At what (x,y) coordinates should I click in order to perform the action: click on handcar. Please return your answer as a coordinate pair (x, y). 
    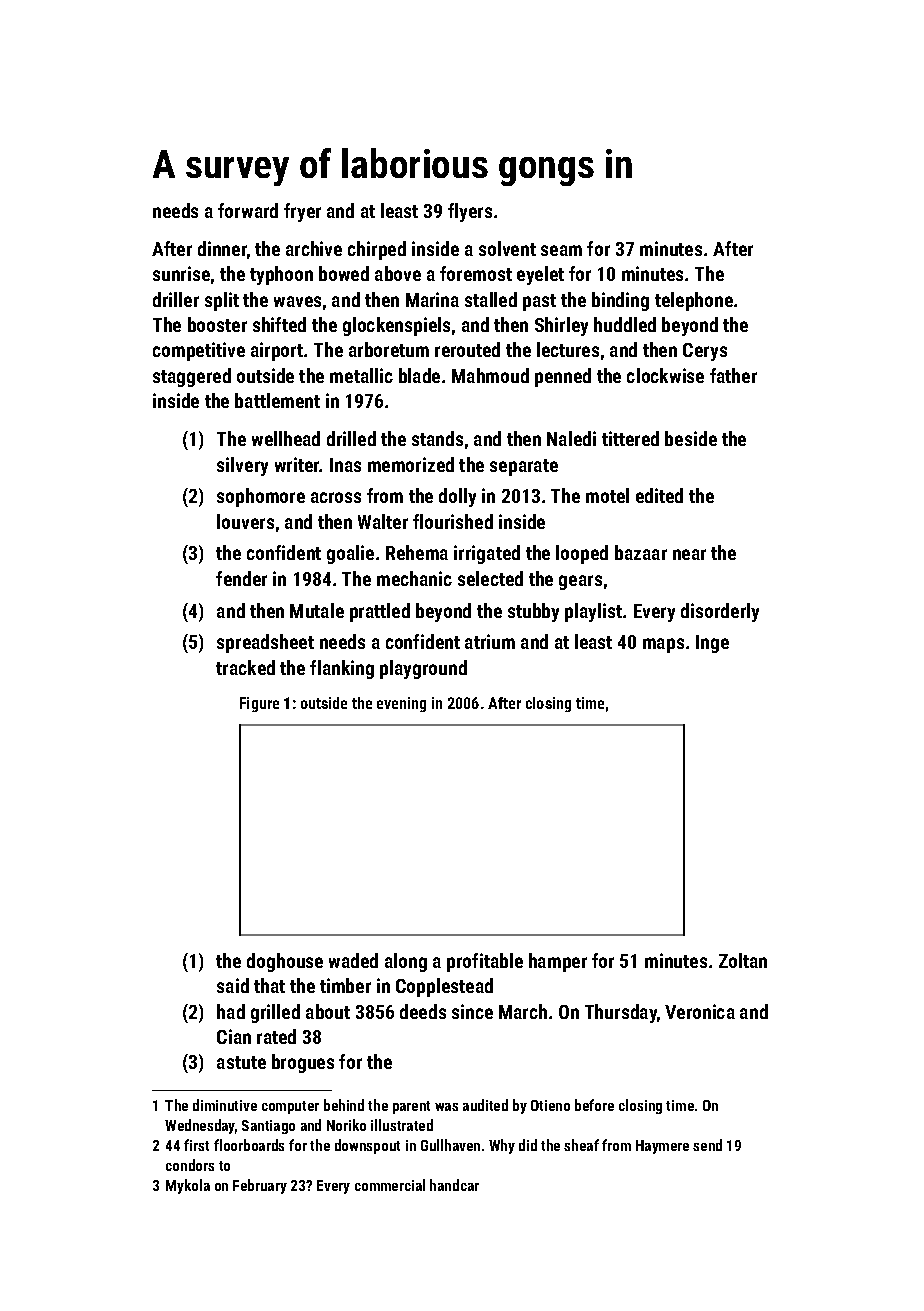
    Looking at the image, I should click on (454, 1185).
